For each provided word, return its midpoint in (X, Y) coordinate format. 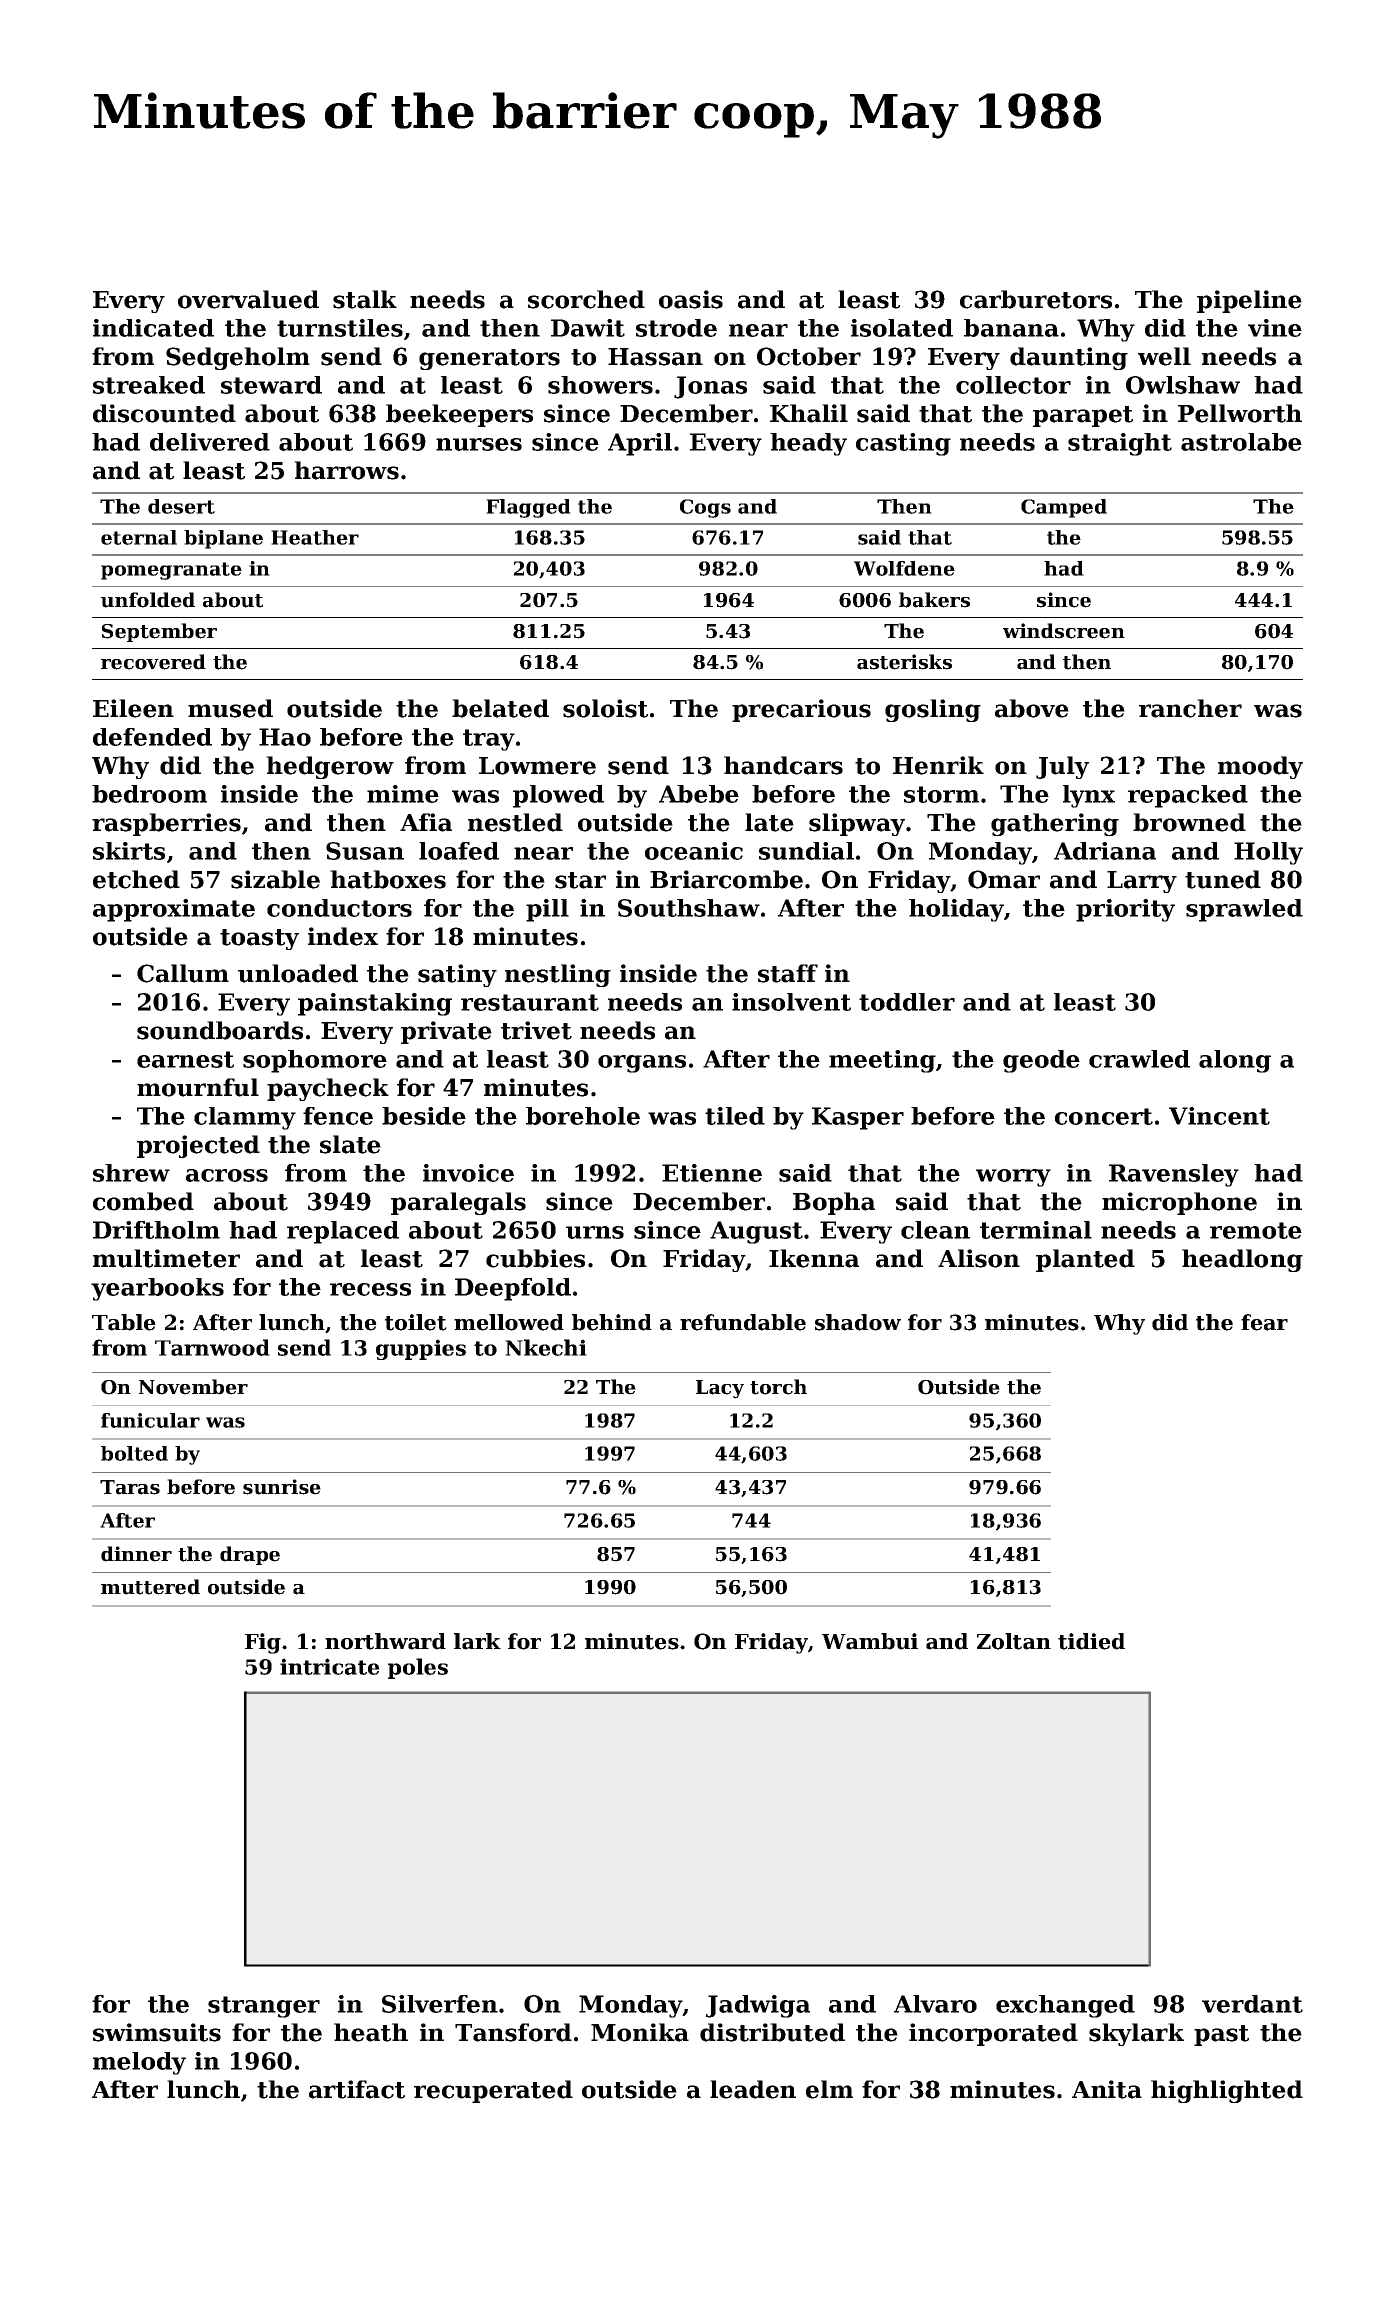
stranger (264, 2007)
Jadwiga (758, 2006)
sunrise (282, 1487)
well (1164, 356)
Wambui (870, 1641)
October (809, 356)
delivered (210, 442)
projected (198, 1146)
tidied (1091, 1641)
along (1235, 1061)
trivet (536, 1030)
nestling (558, 975)
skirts (129, 851)
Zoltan (1014, 1641)
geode (1041, 1061)
